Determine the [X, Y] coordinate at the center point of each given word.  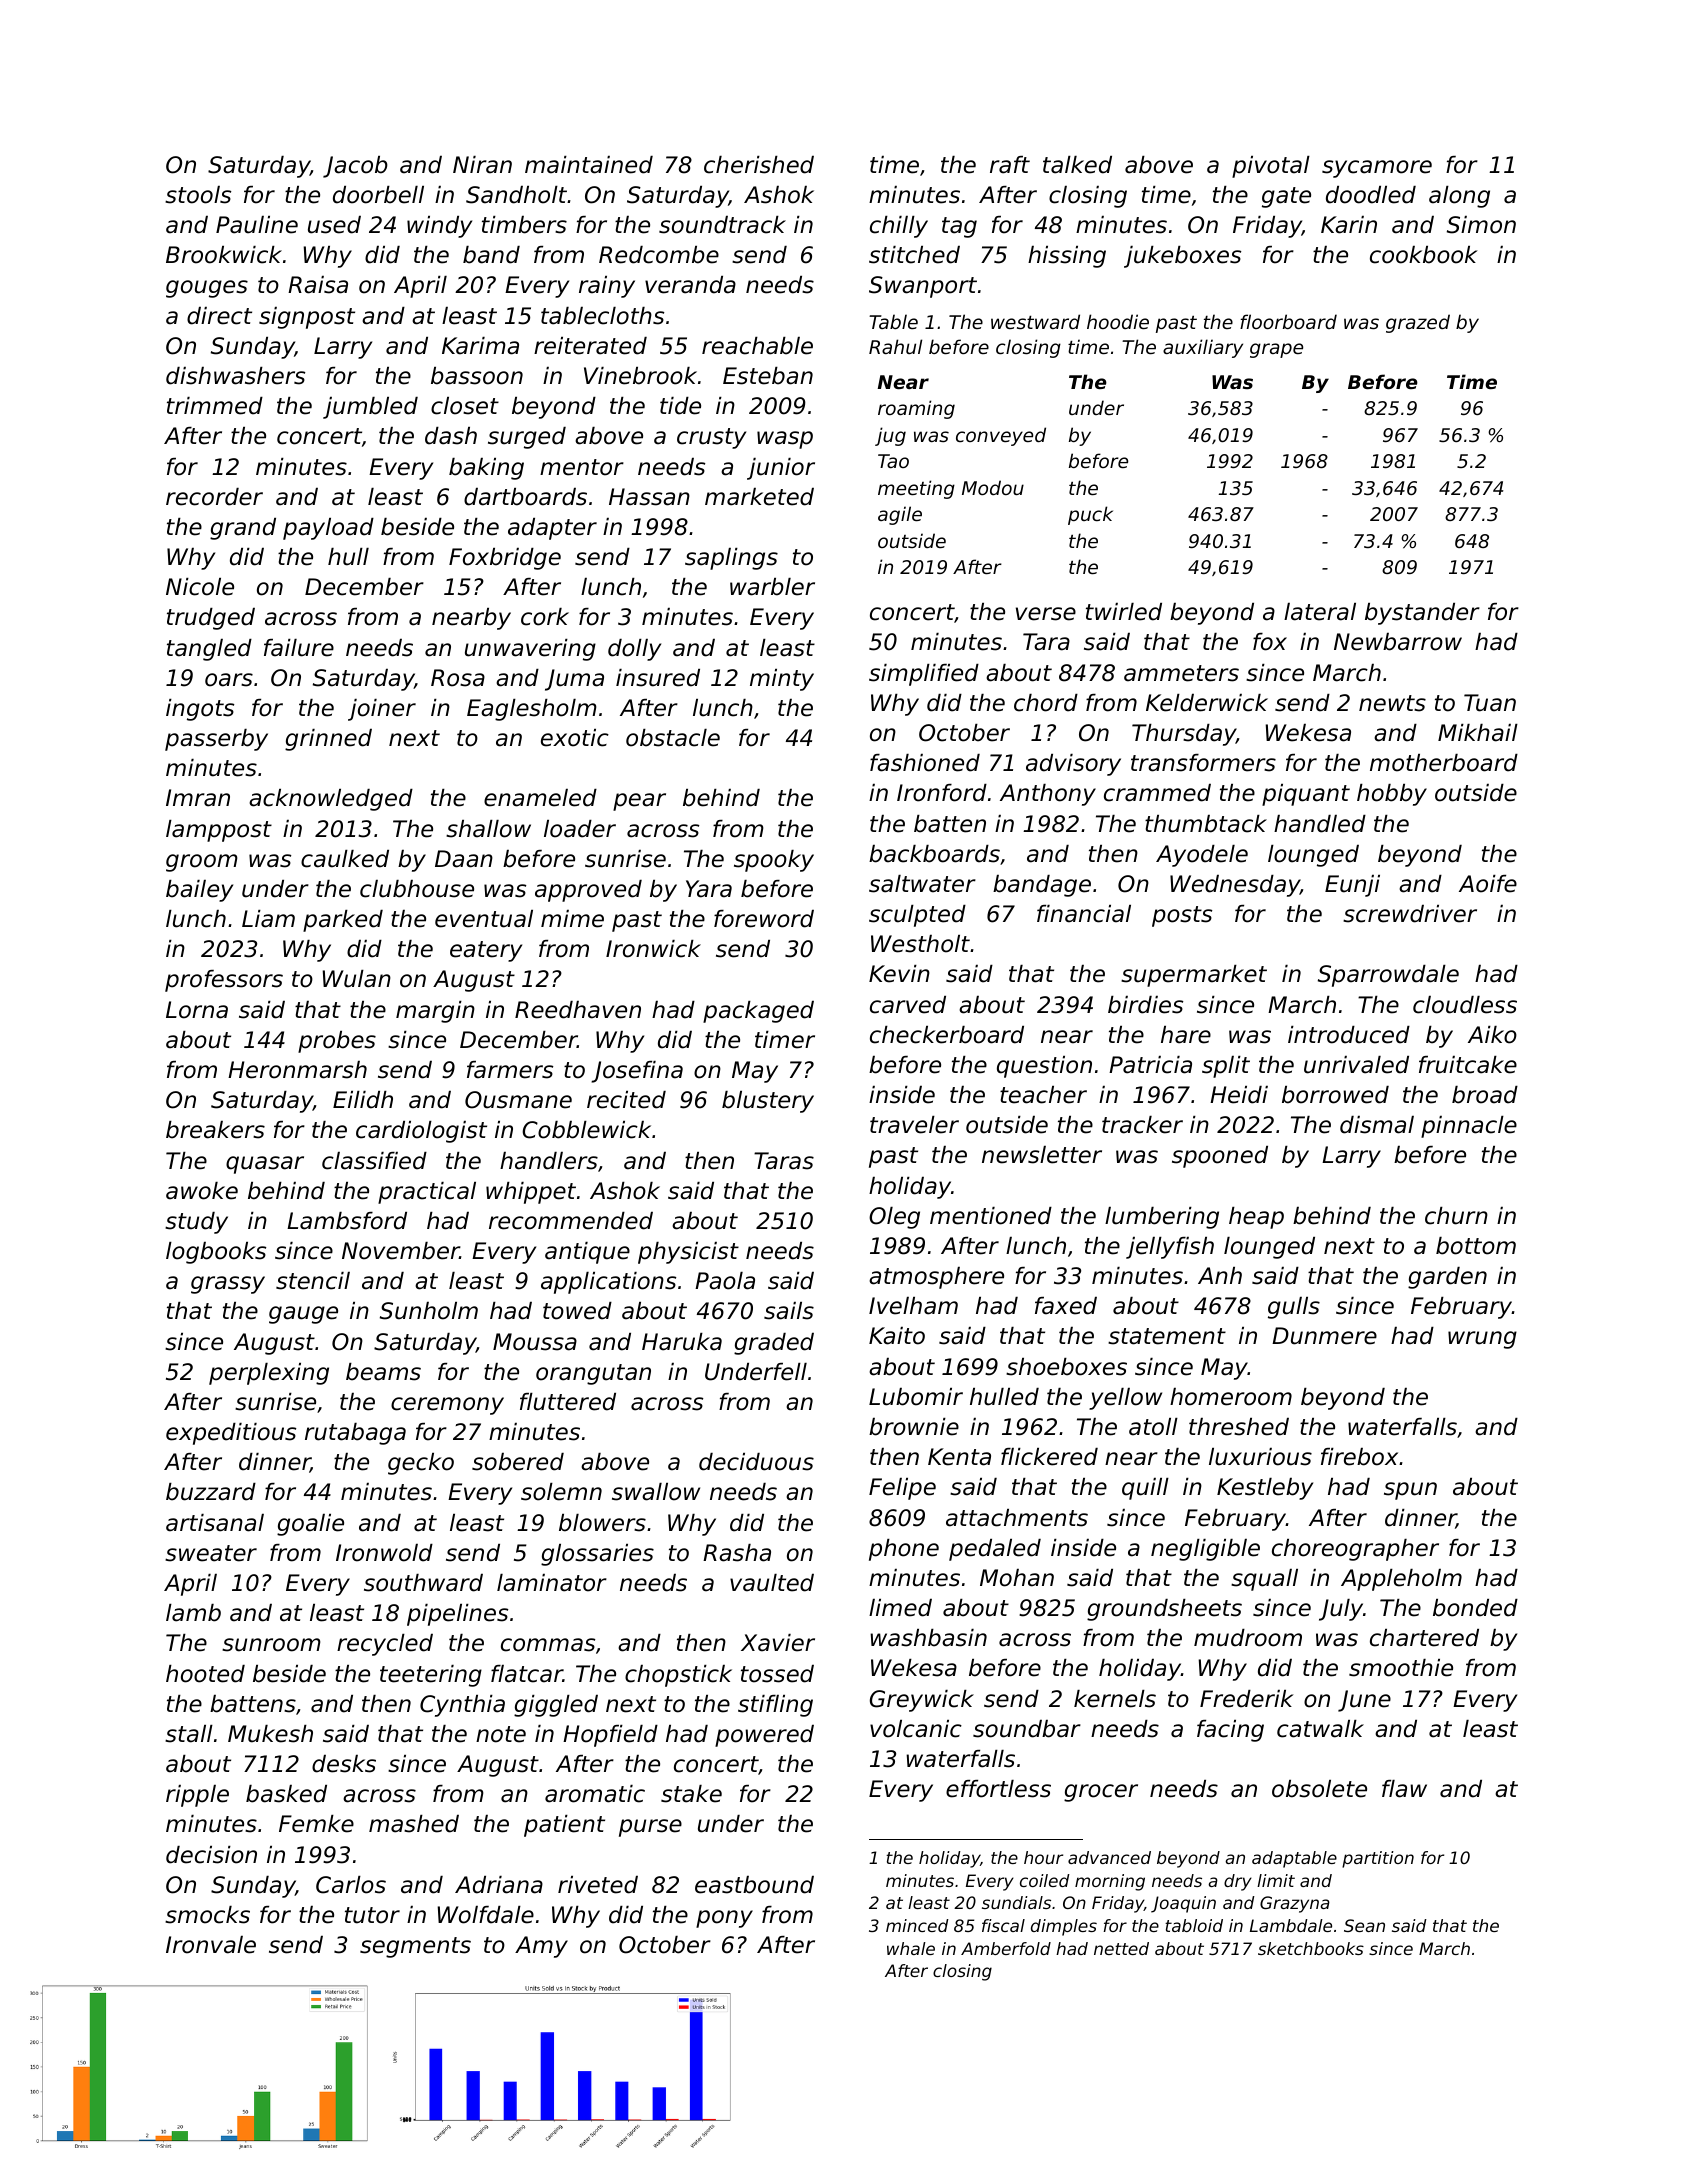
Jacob [355, 167]
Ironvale [211, 1945]
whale [911, 1948]
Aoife [1488, 884]
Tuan [1490, 703]
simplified [924, 675]
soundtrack [722, 225]
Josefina [637, 1072]
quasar [265, 1165]
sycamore [1377, 169]
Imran [198, 798]
